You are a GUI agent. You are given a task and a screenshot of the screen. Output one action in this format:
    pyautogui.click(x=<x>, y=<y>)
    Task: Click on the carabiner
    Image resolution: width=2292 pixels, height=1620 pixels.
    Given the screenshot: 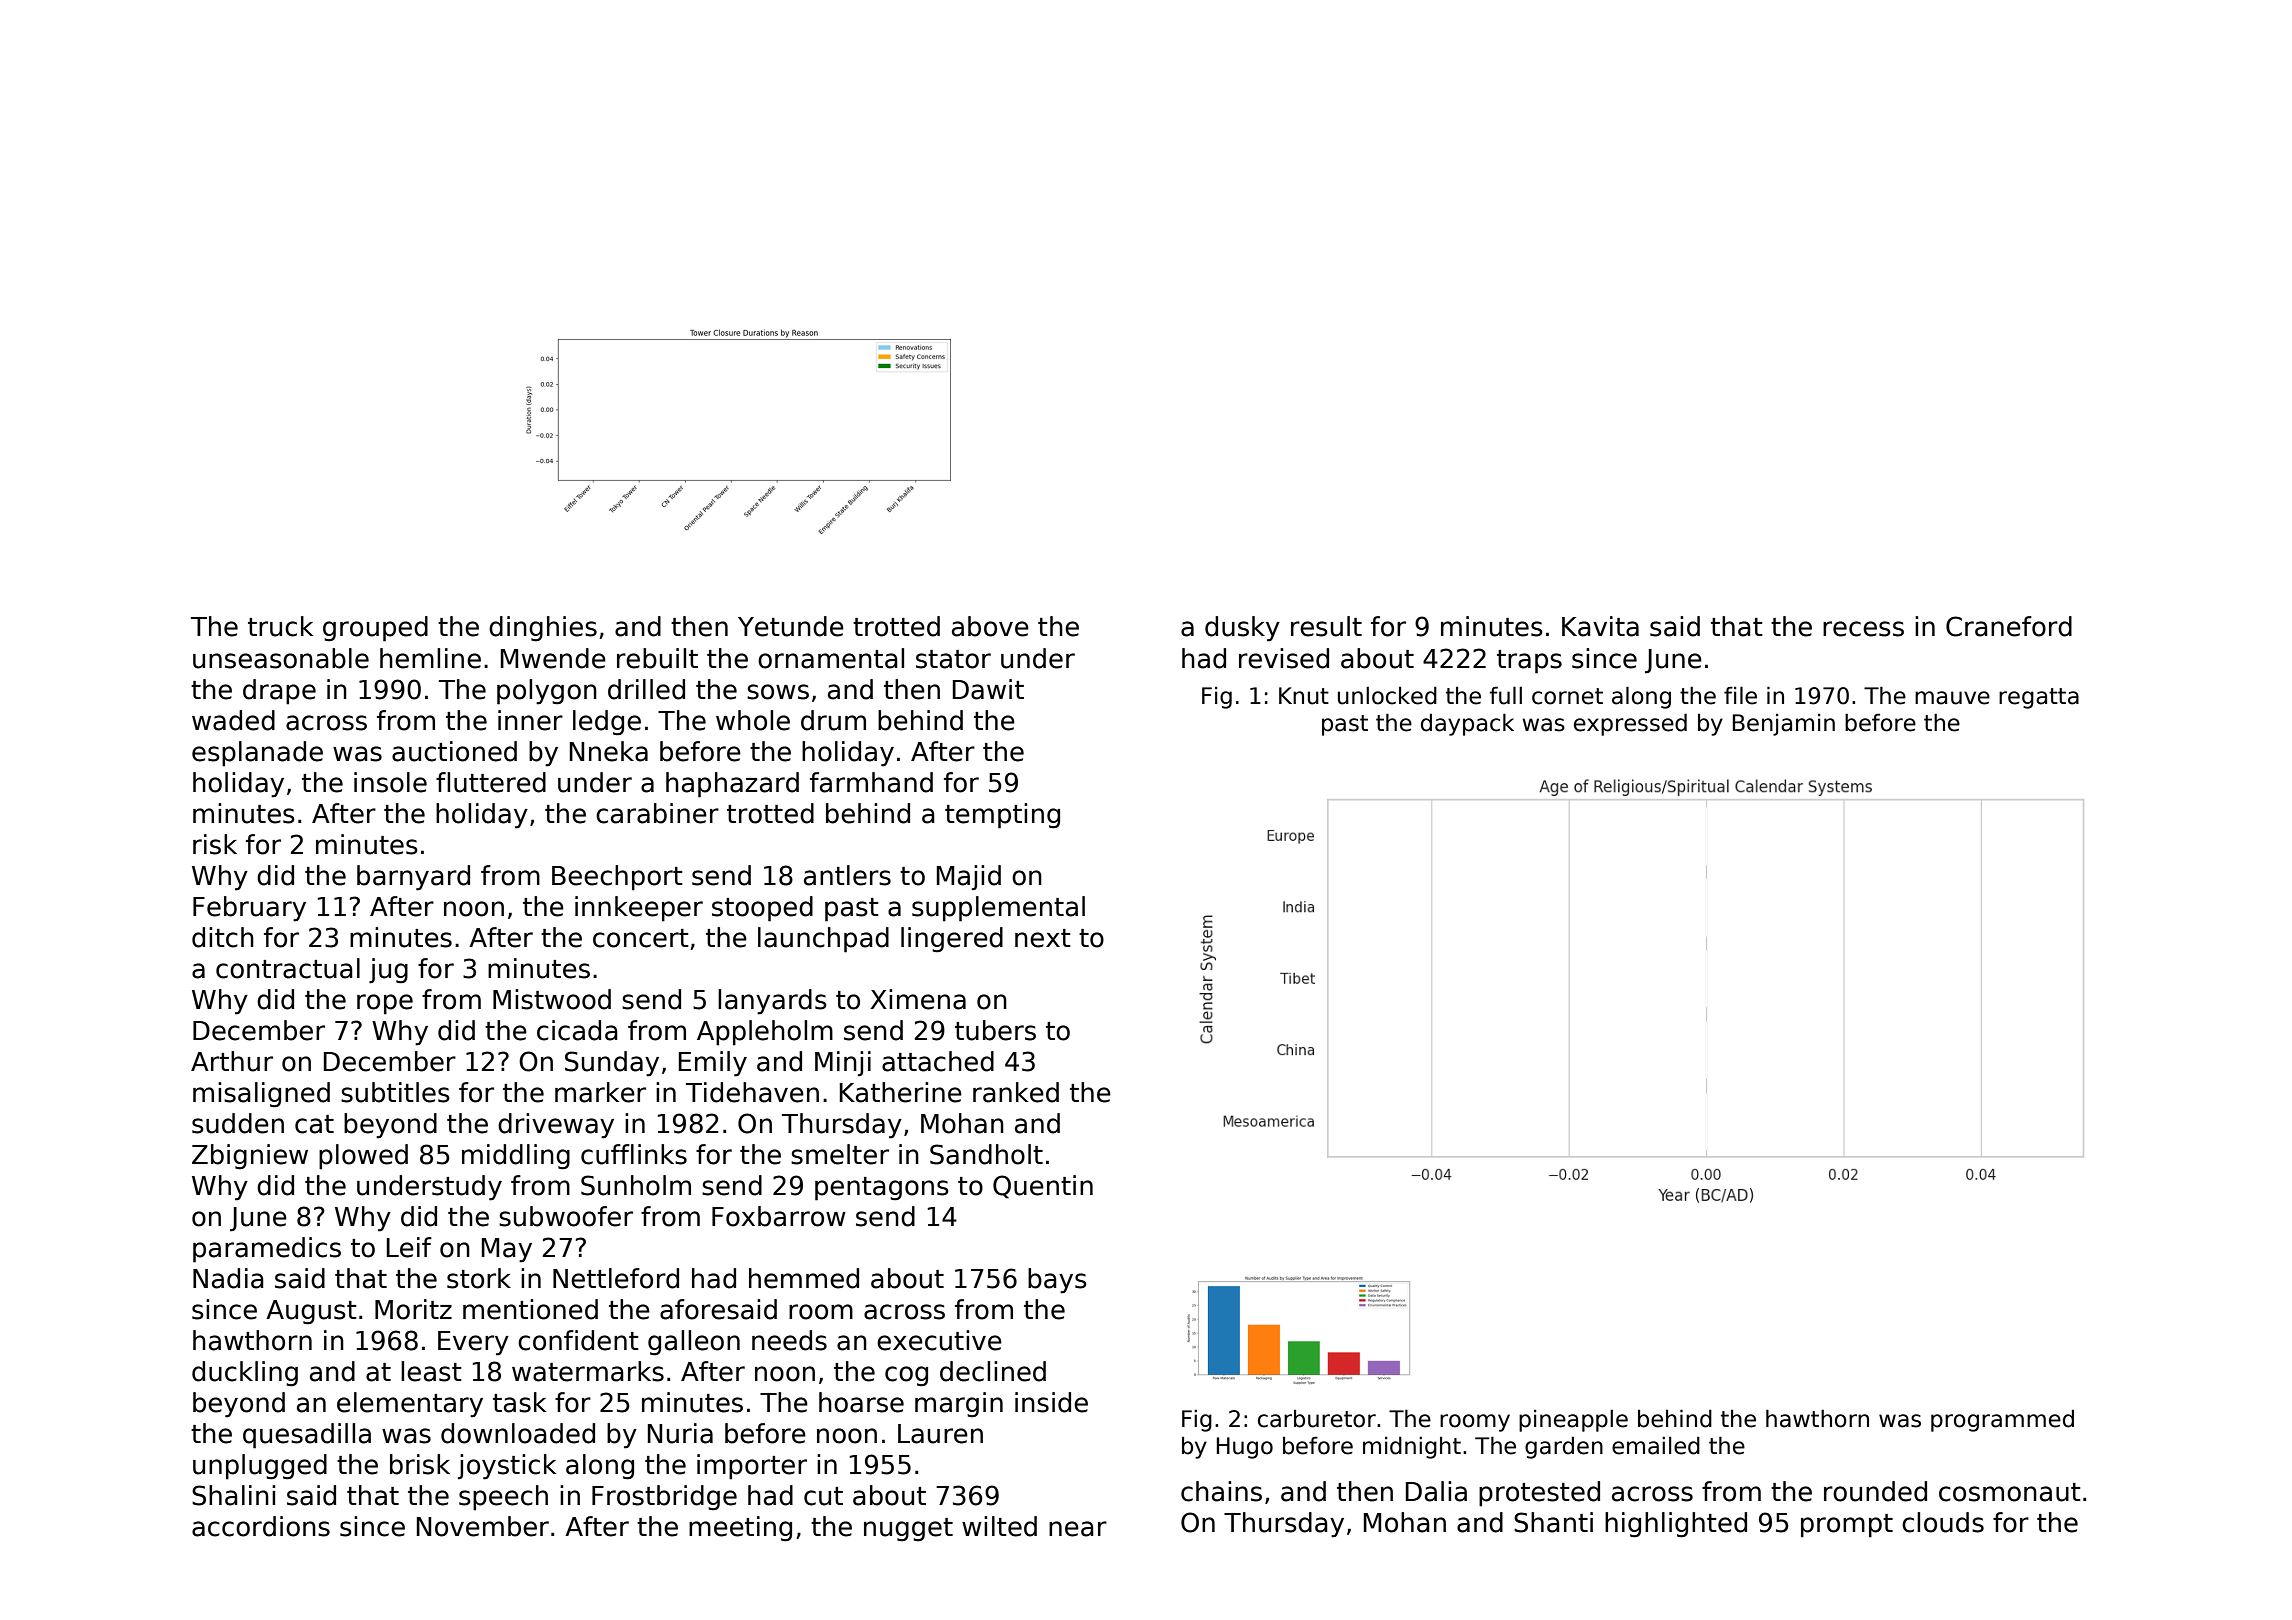 What is the action you would take?
    pyautogui.click(x=657, y=813)
